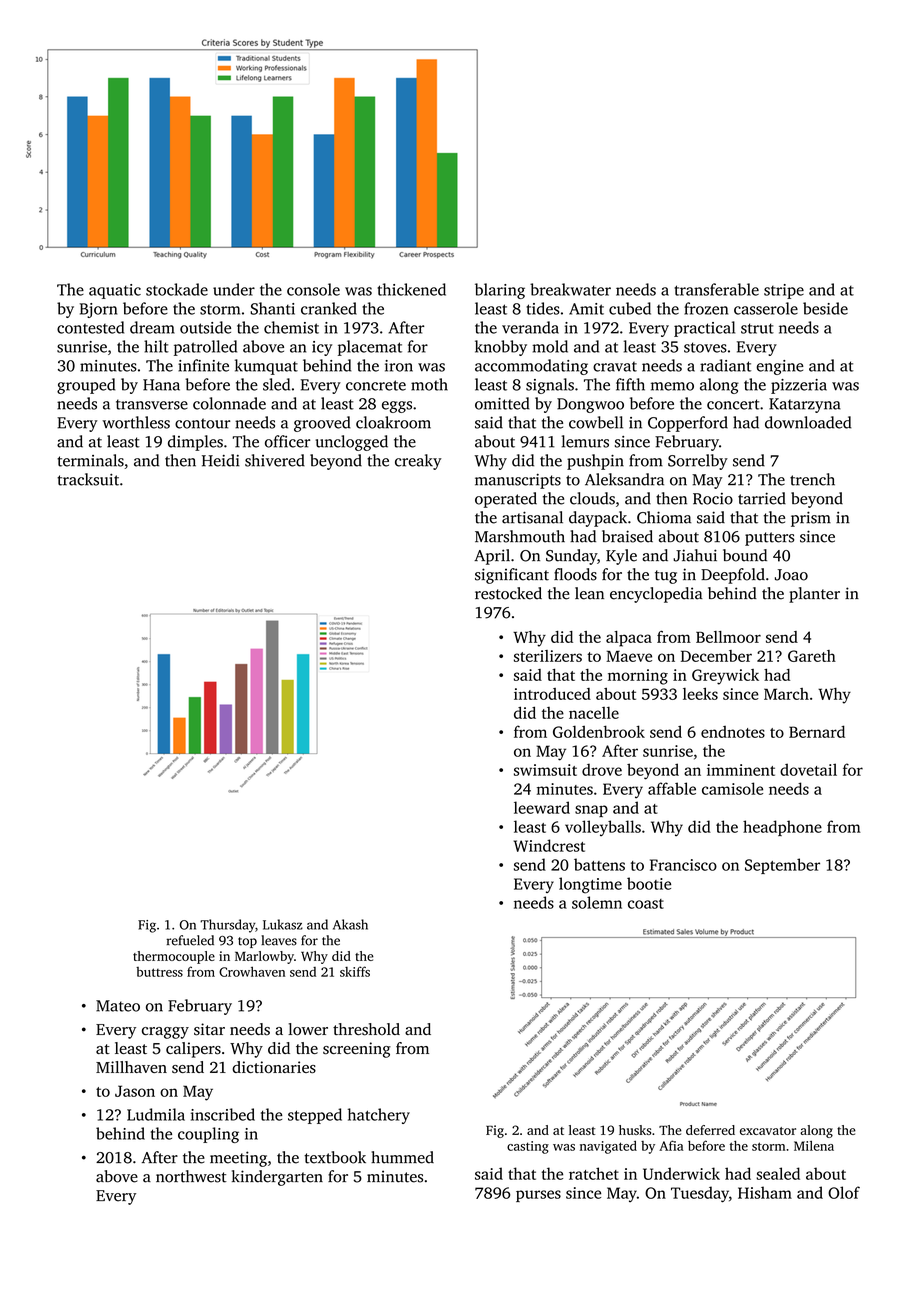 This image has width=924, height=1314. What do you see at coordinates (379, 1116) in the image?
I see `hatchery` at bounding box center [379, 1116].
